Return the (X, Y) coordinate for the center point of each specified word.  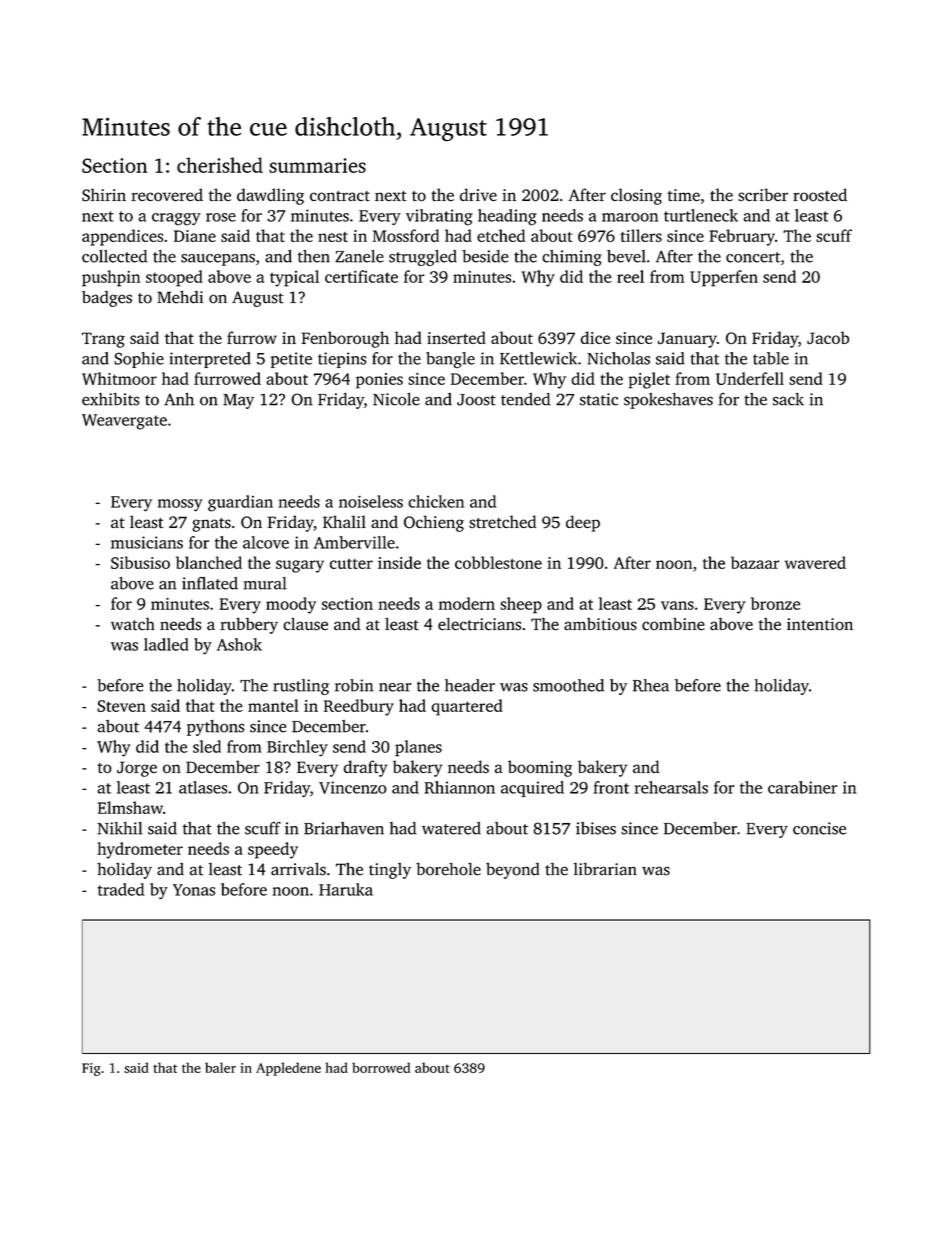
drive (478, 194)
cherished (220, 165)
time (683, 195)
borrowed (381, 1067)
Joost (476, 400)
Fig (91, 1069)
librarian (605, 869)
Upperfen (724, 278)
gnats (211, 525)
